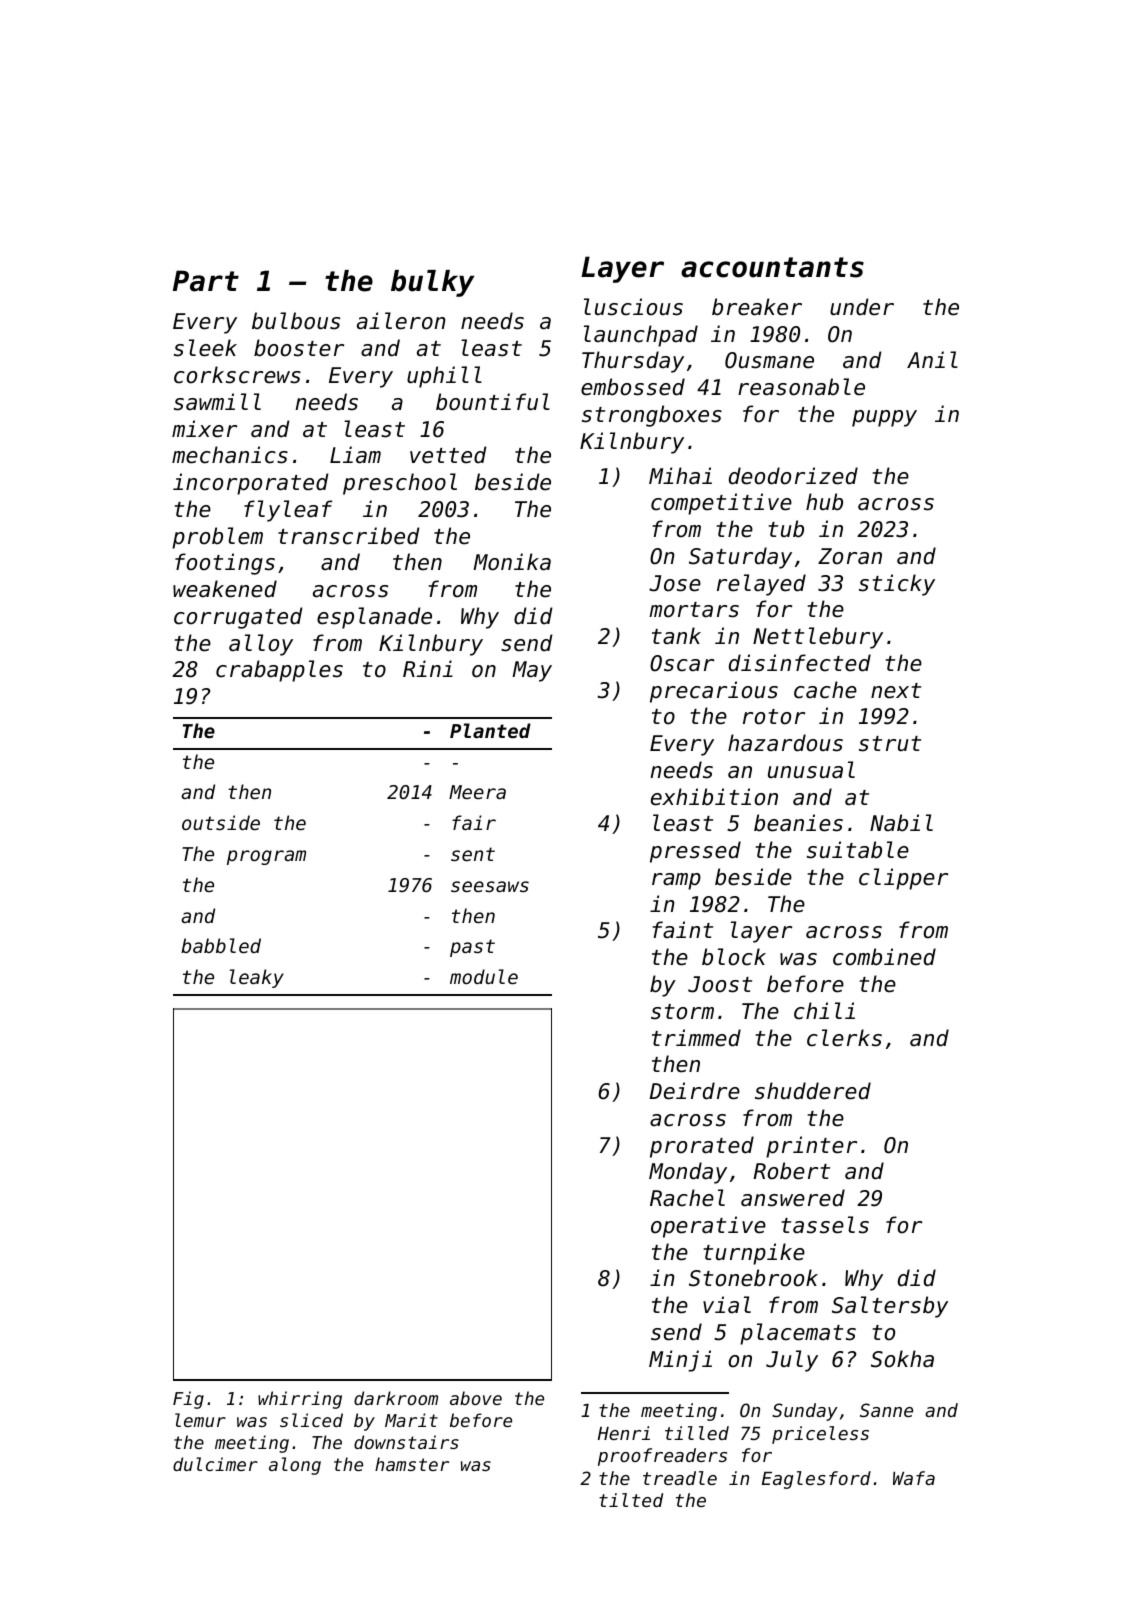 The width and height of the document is (1133, 1610). Describe the element at coordinates (633, 307) in the document. I see `luscious` at that location.
